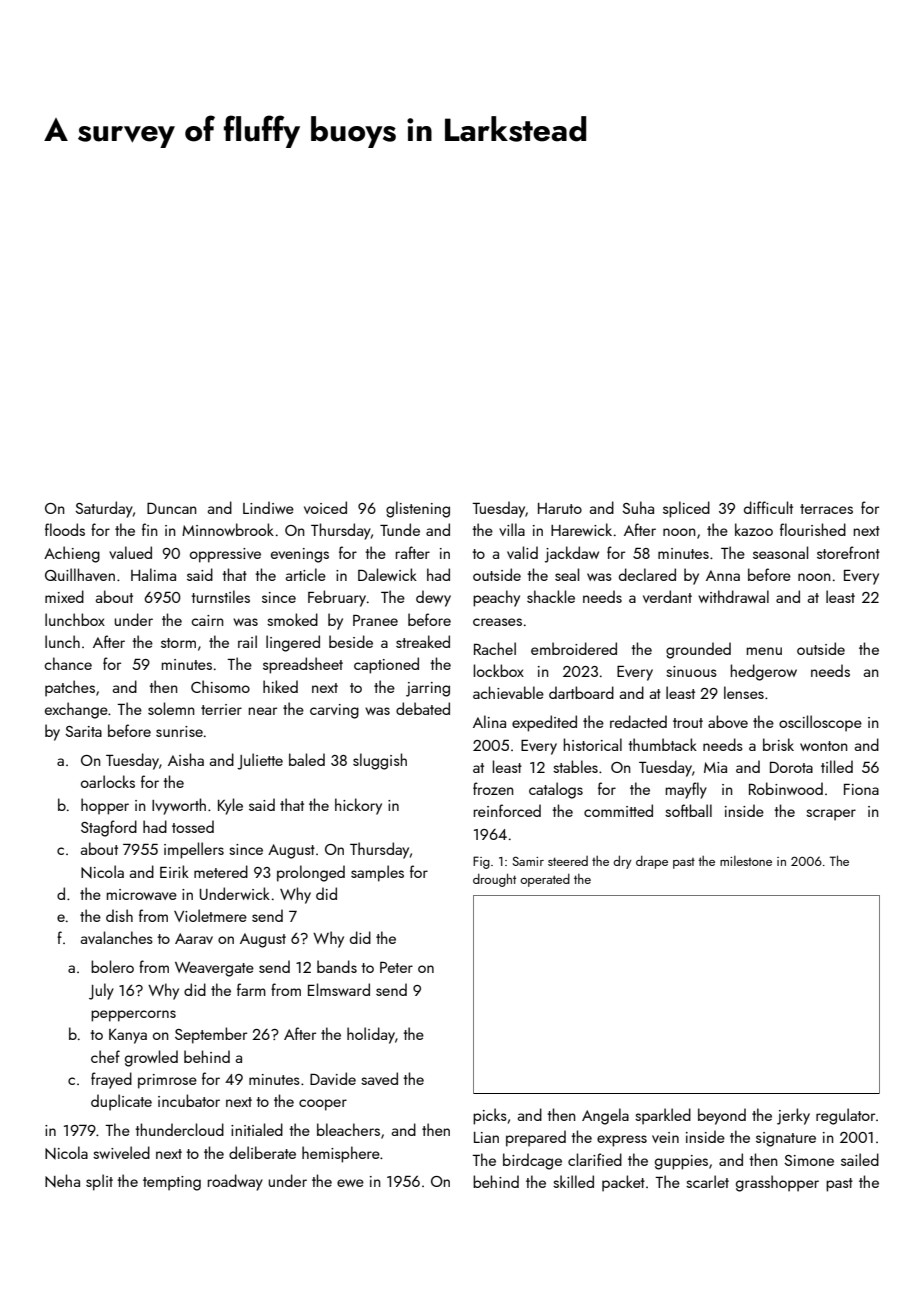 This document has height=1308, width=924. I want to click on frayed, so click(111, 1080).
